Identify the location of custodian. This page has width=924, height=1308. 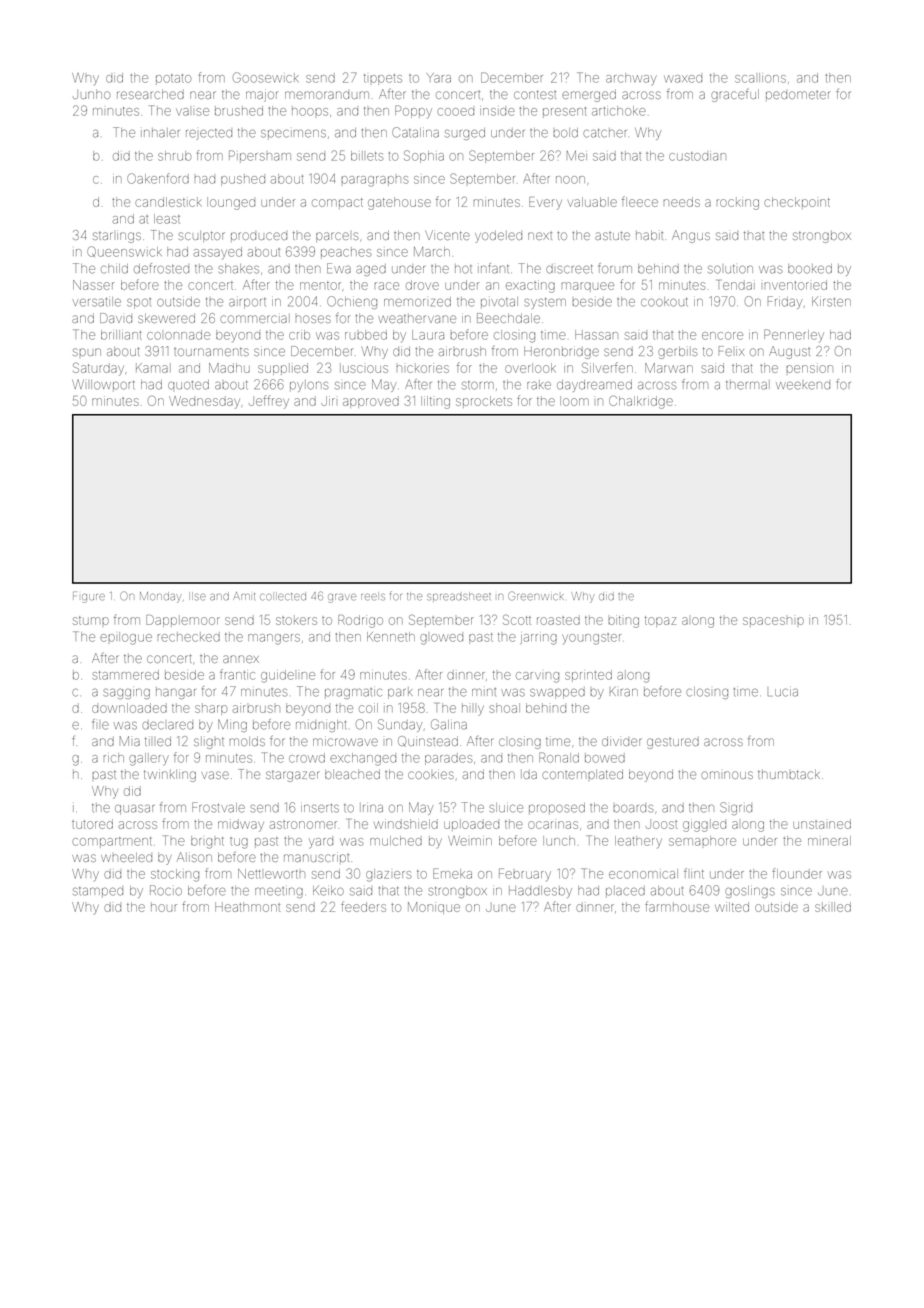
(697, 156).
